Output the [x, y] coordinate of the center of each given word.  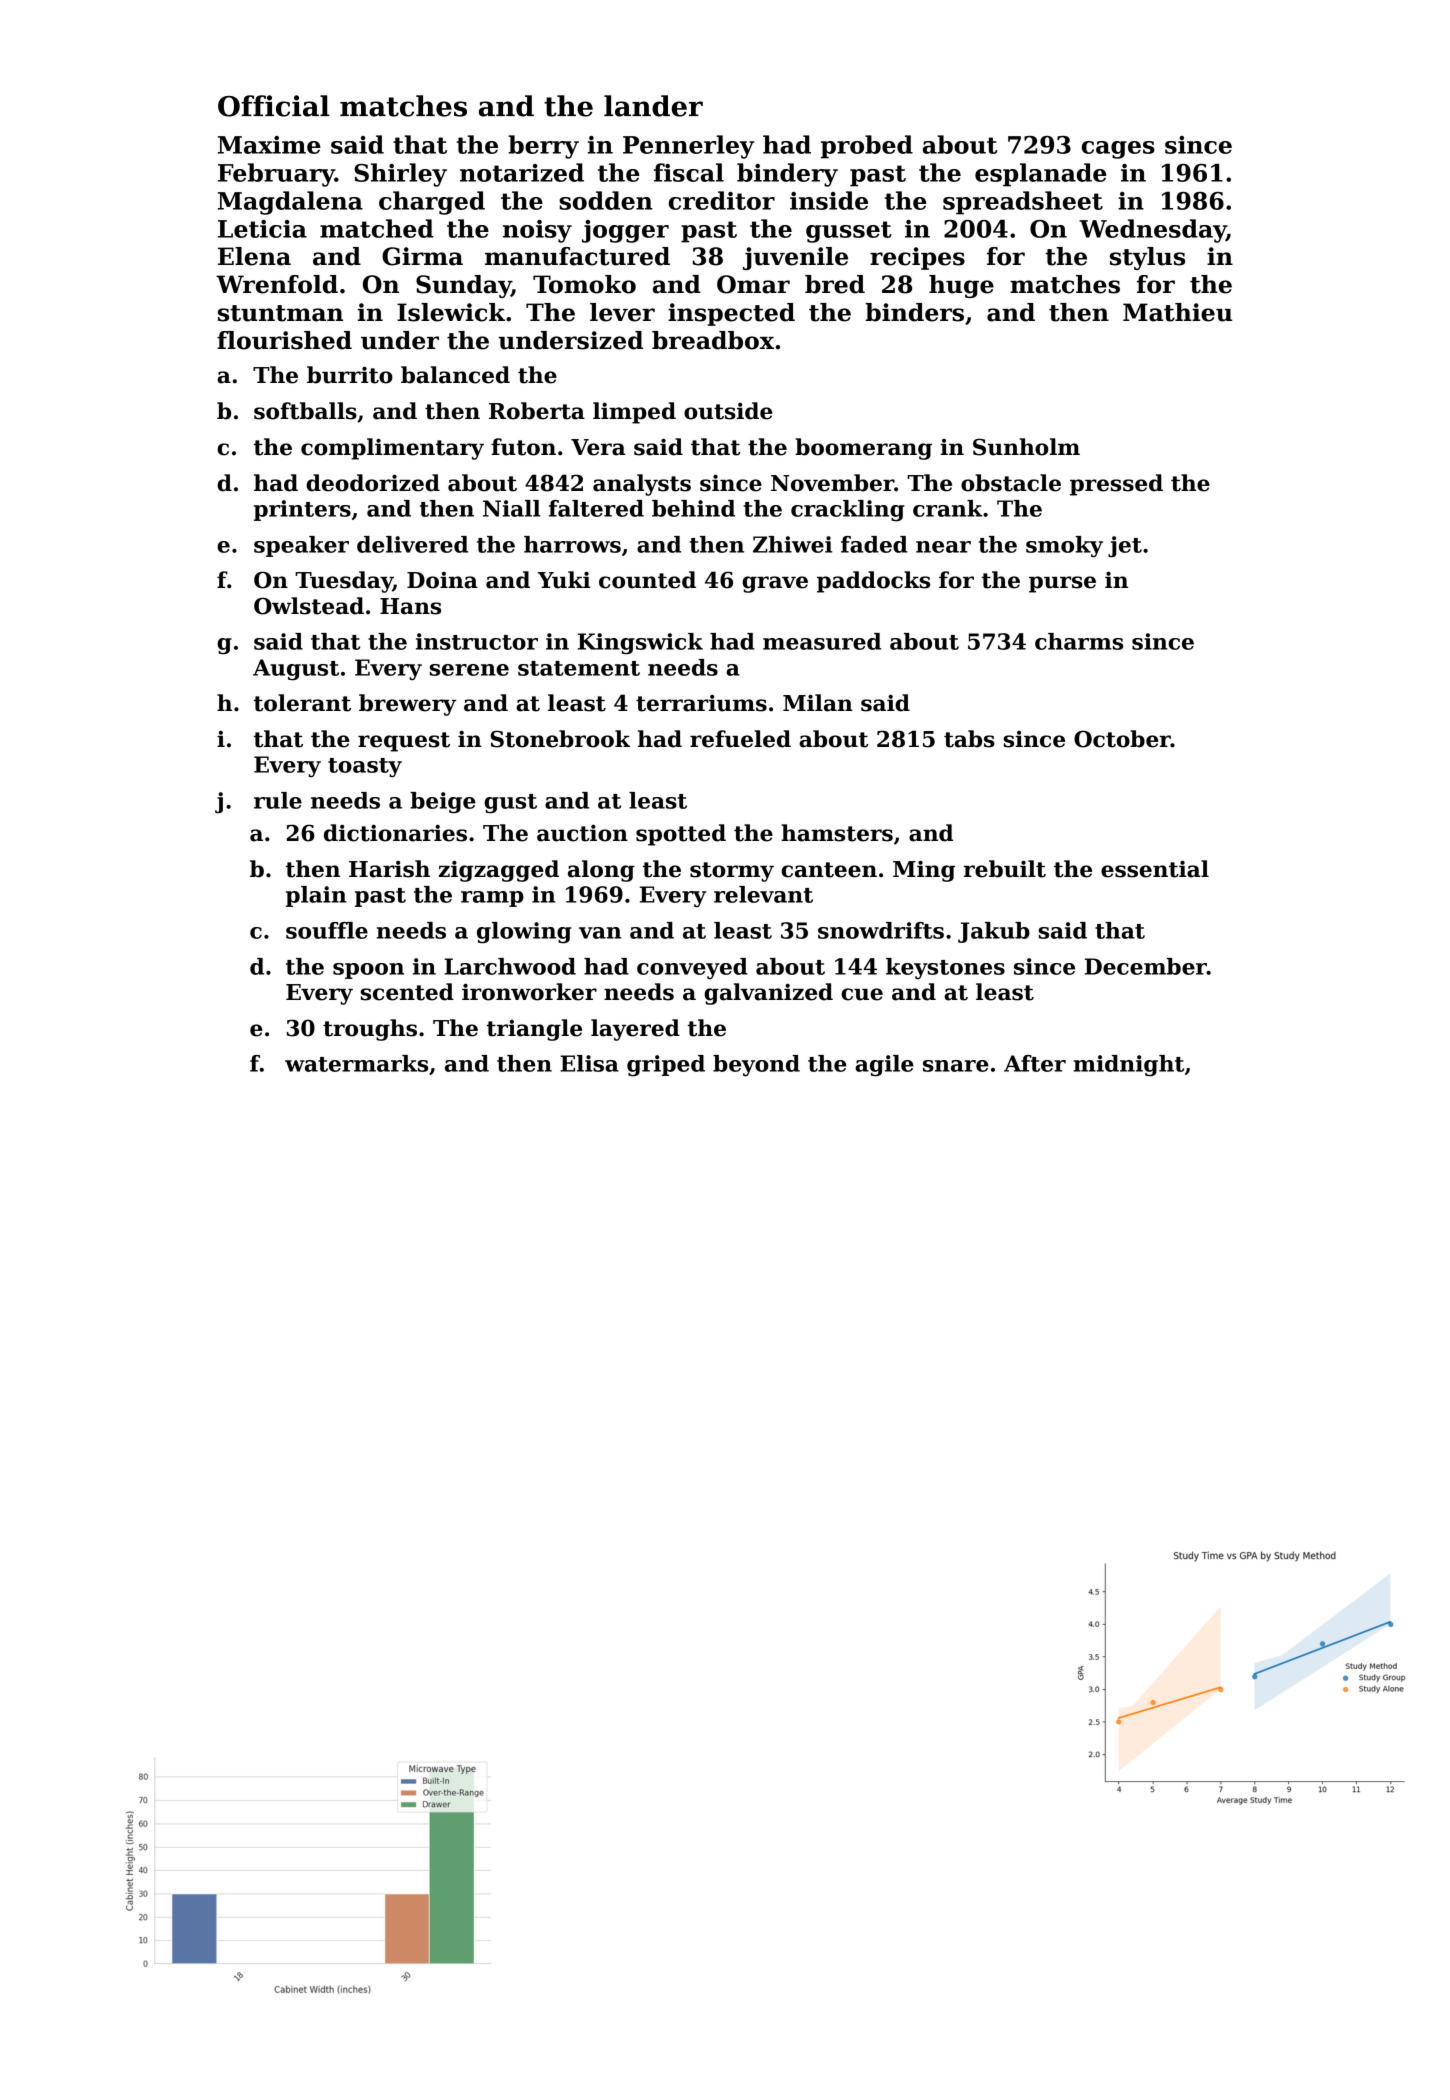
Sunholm [1026, 447]
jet [1125, 547]
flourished [284, 340]
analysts [642, 485]
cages [1118, 150]
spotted [681, 835]
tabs [969, 739]
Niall [511, 508]
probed [867, 147]
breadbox [713, 340]
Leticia [262, 229]
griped [666, 1066]
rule [278, 800]
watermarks [356, 1063]
